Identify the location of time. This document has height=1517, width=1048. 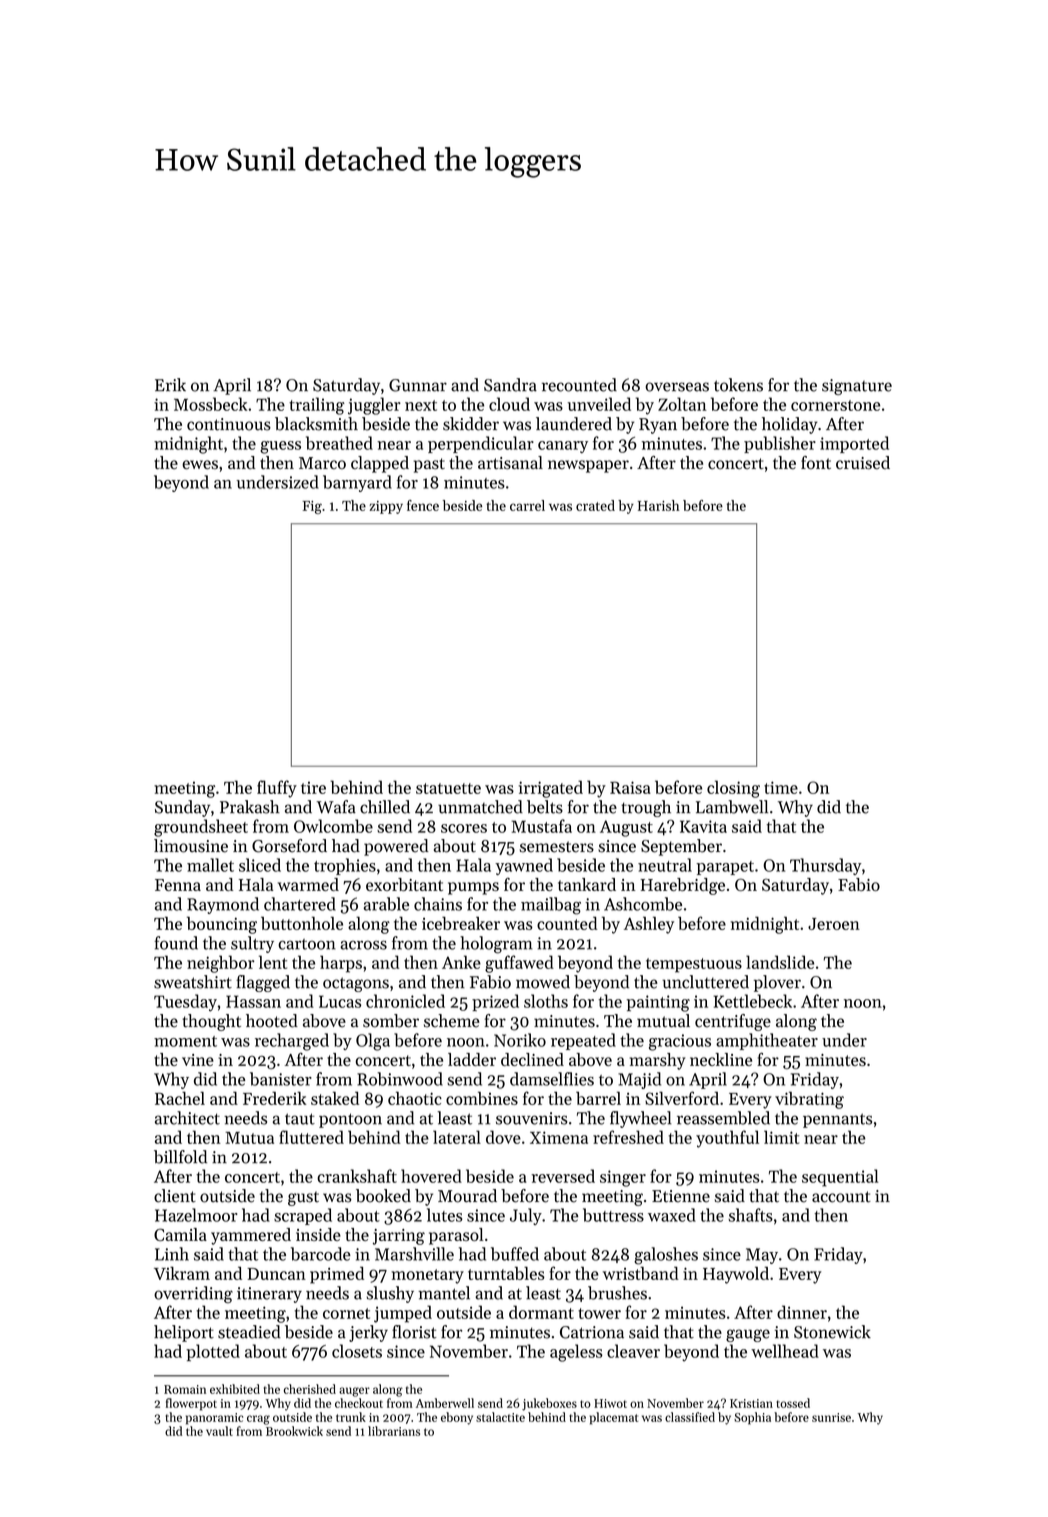
(781, 787).
